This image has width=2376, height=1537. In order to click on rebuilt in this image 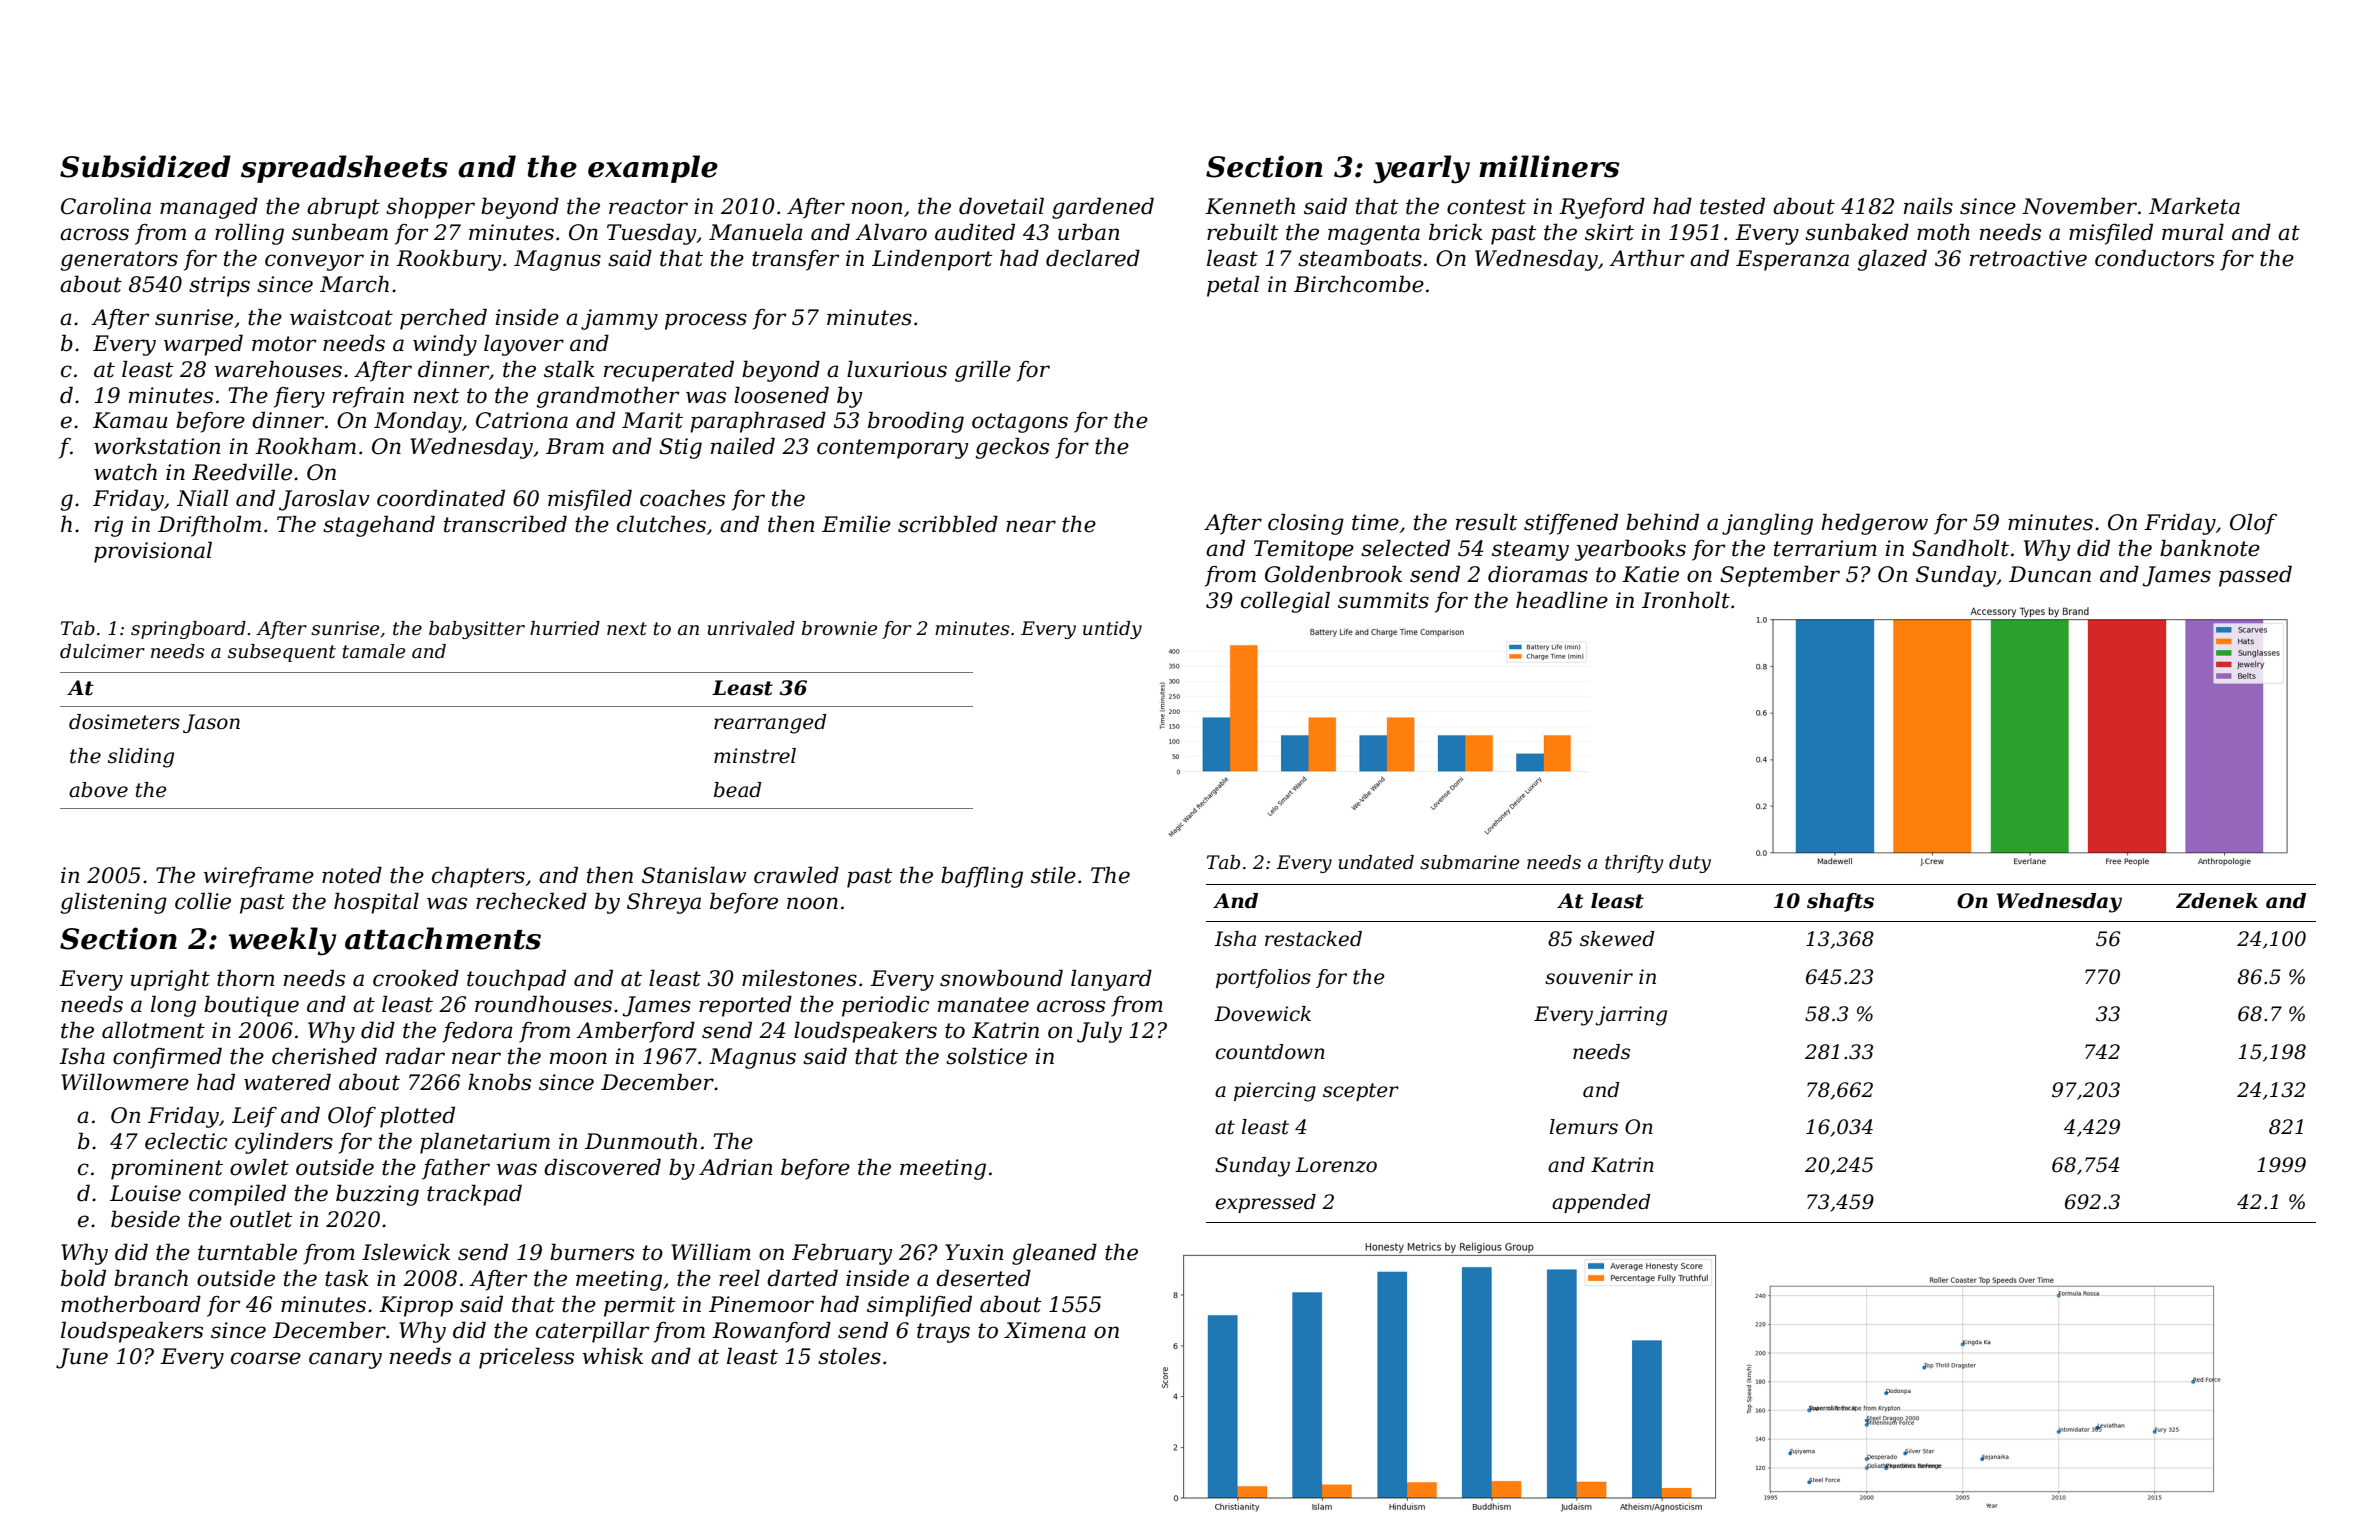, I will do `click(1243, 232)`.
